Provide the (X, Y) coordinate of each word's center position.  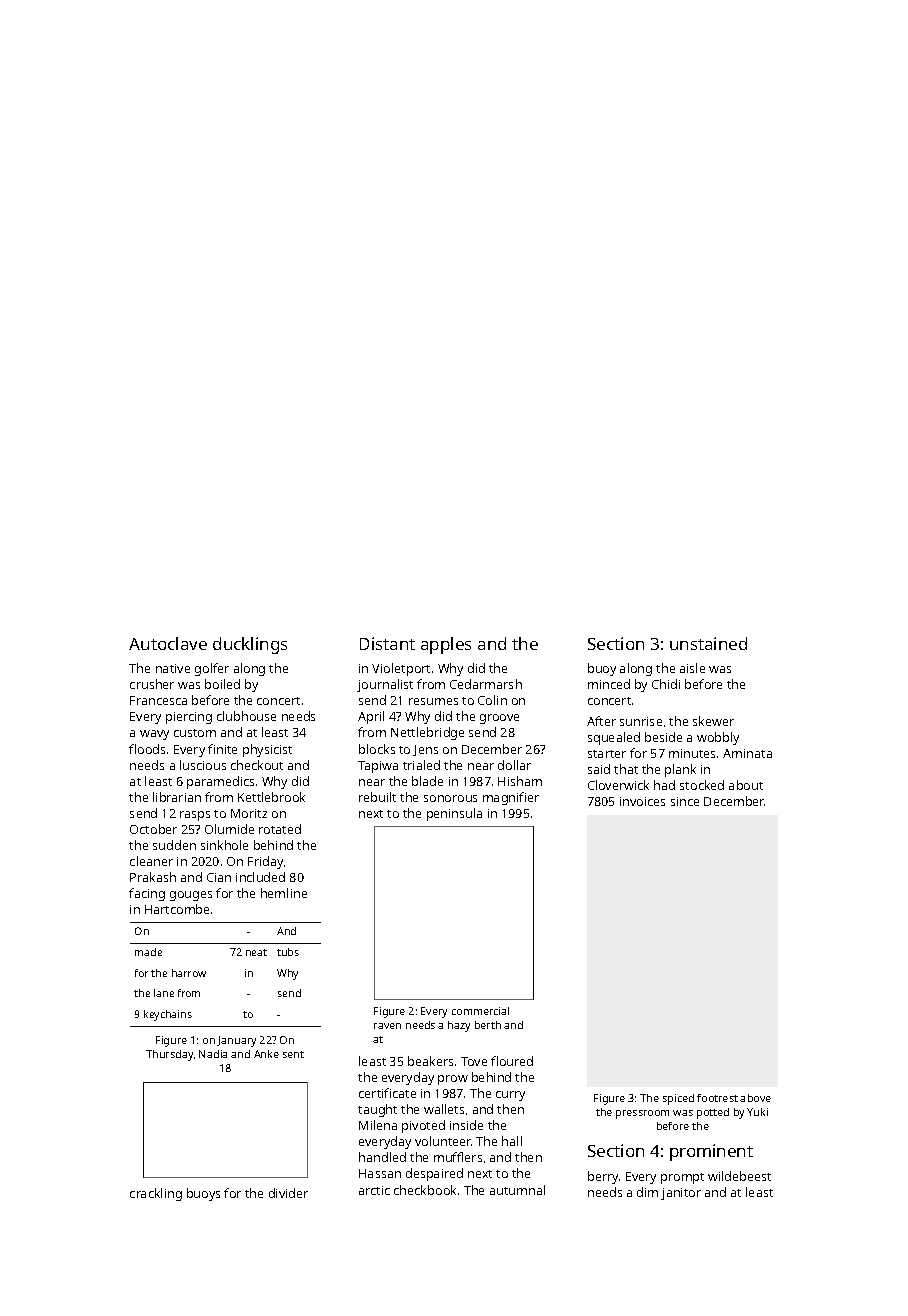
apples (446, 645)
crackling (156, 1194)
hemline (284, 893)
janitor (681, 1194)
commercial (480, 1011)
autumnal (517, 1190)
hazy (459, 1026)
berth (488, 1025)
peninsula (454, 814)
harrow (189, 973)
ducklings (250, 645)
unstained (708, 643)
